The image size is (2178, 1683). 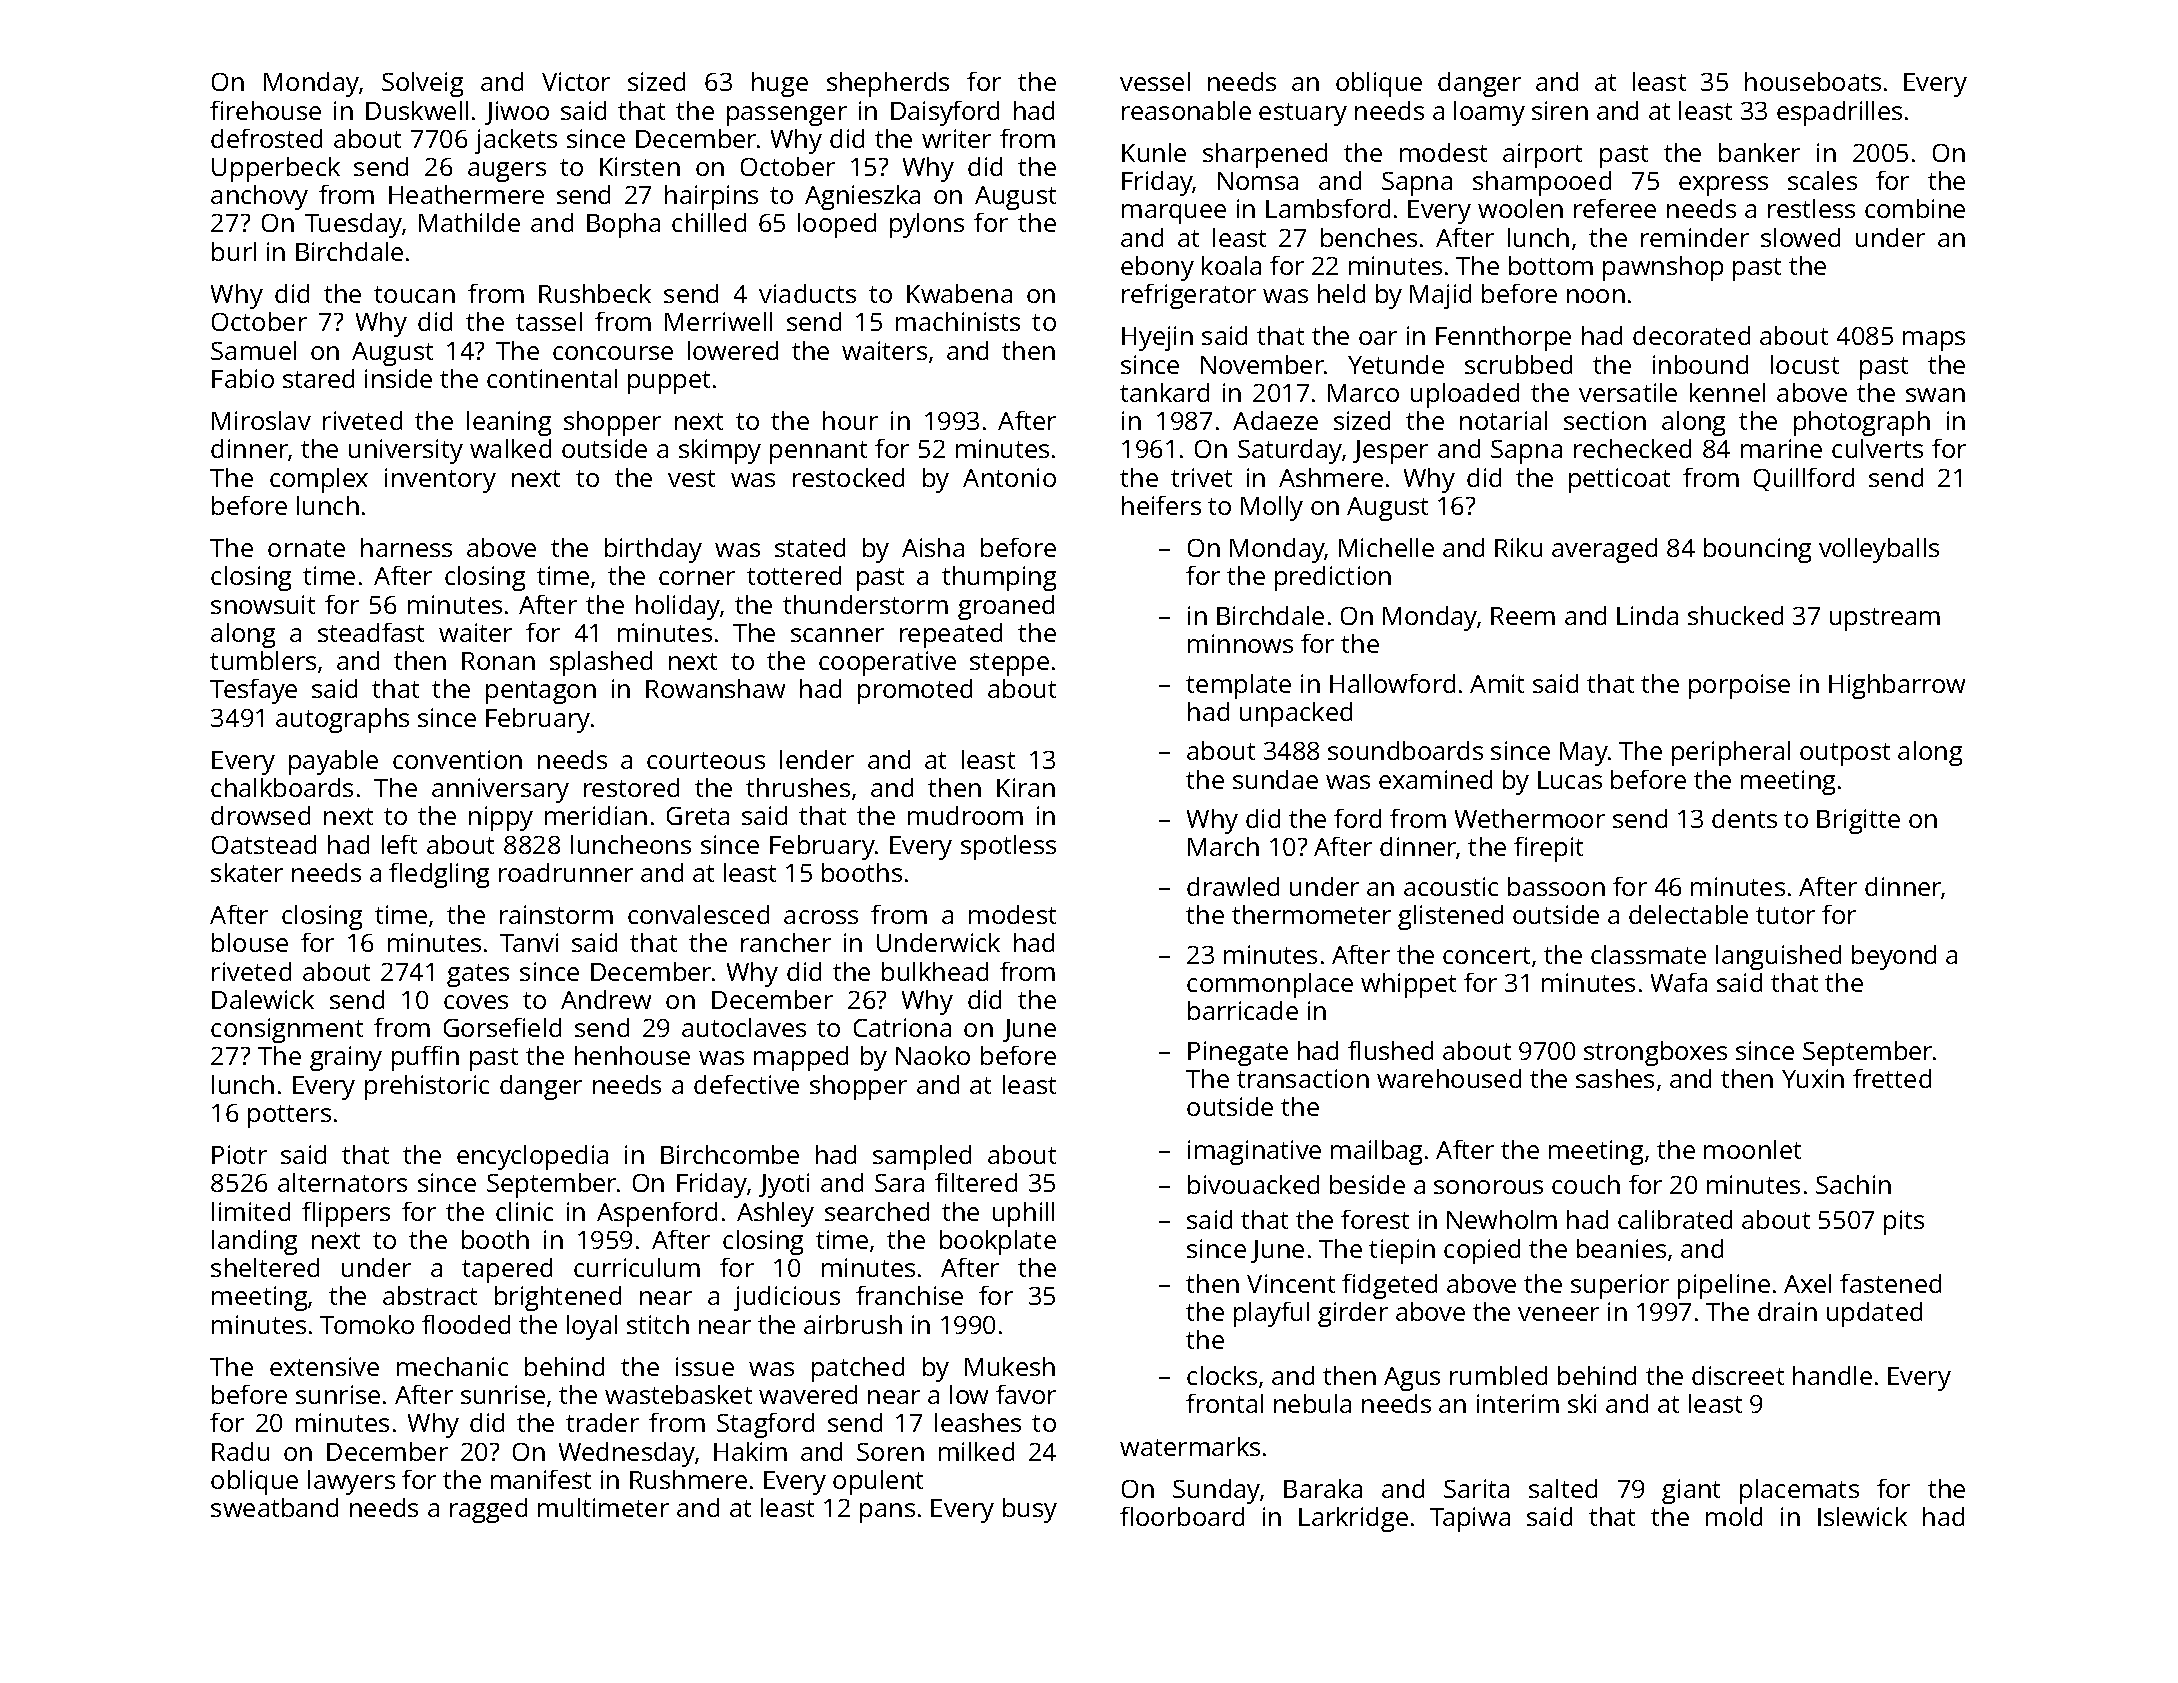 I want to click on siren, so click(x=1560, y=110).
